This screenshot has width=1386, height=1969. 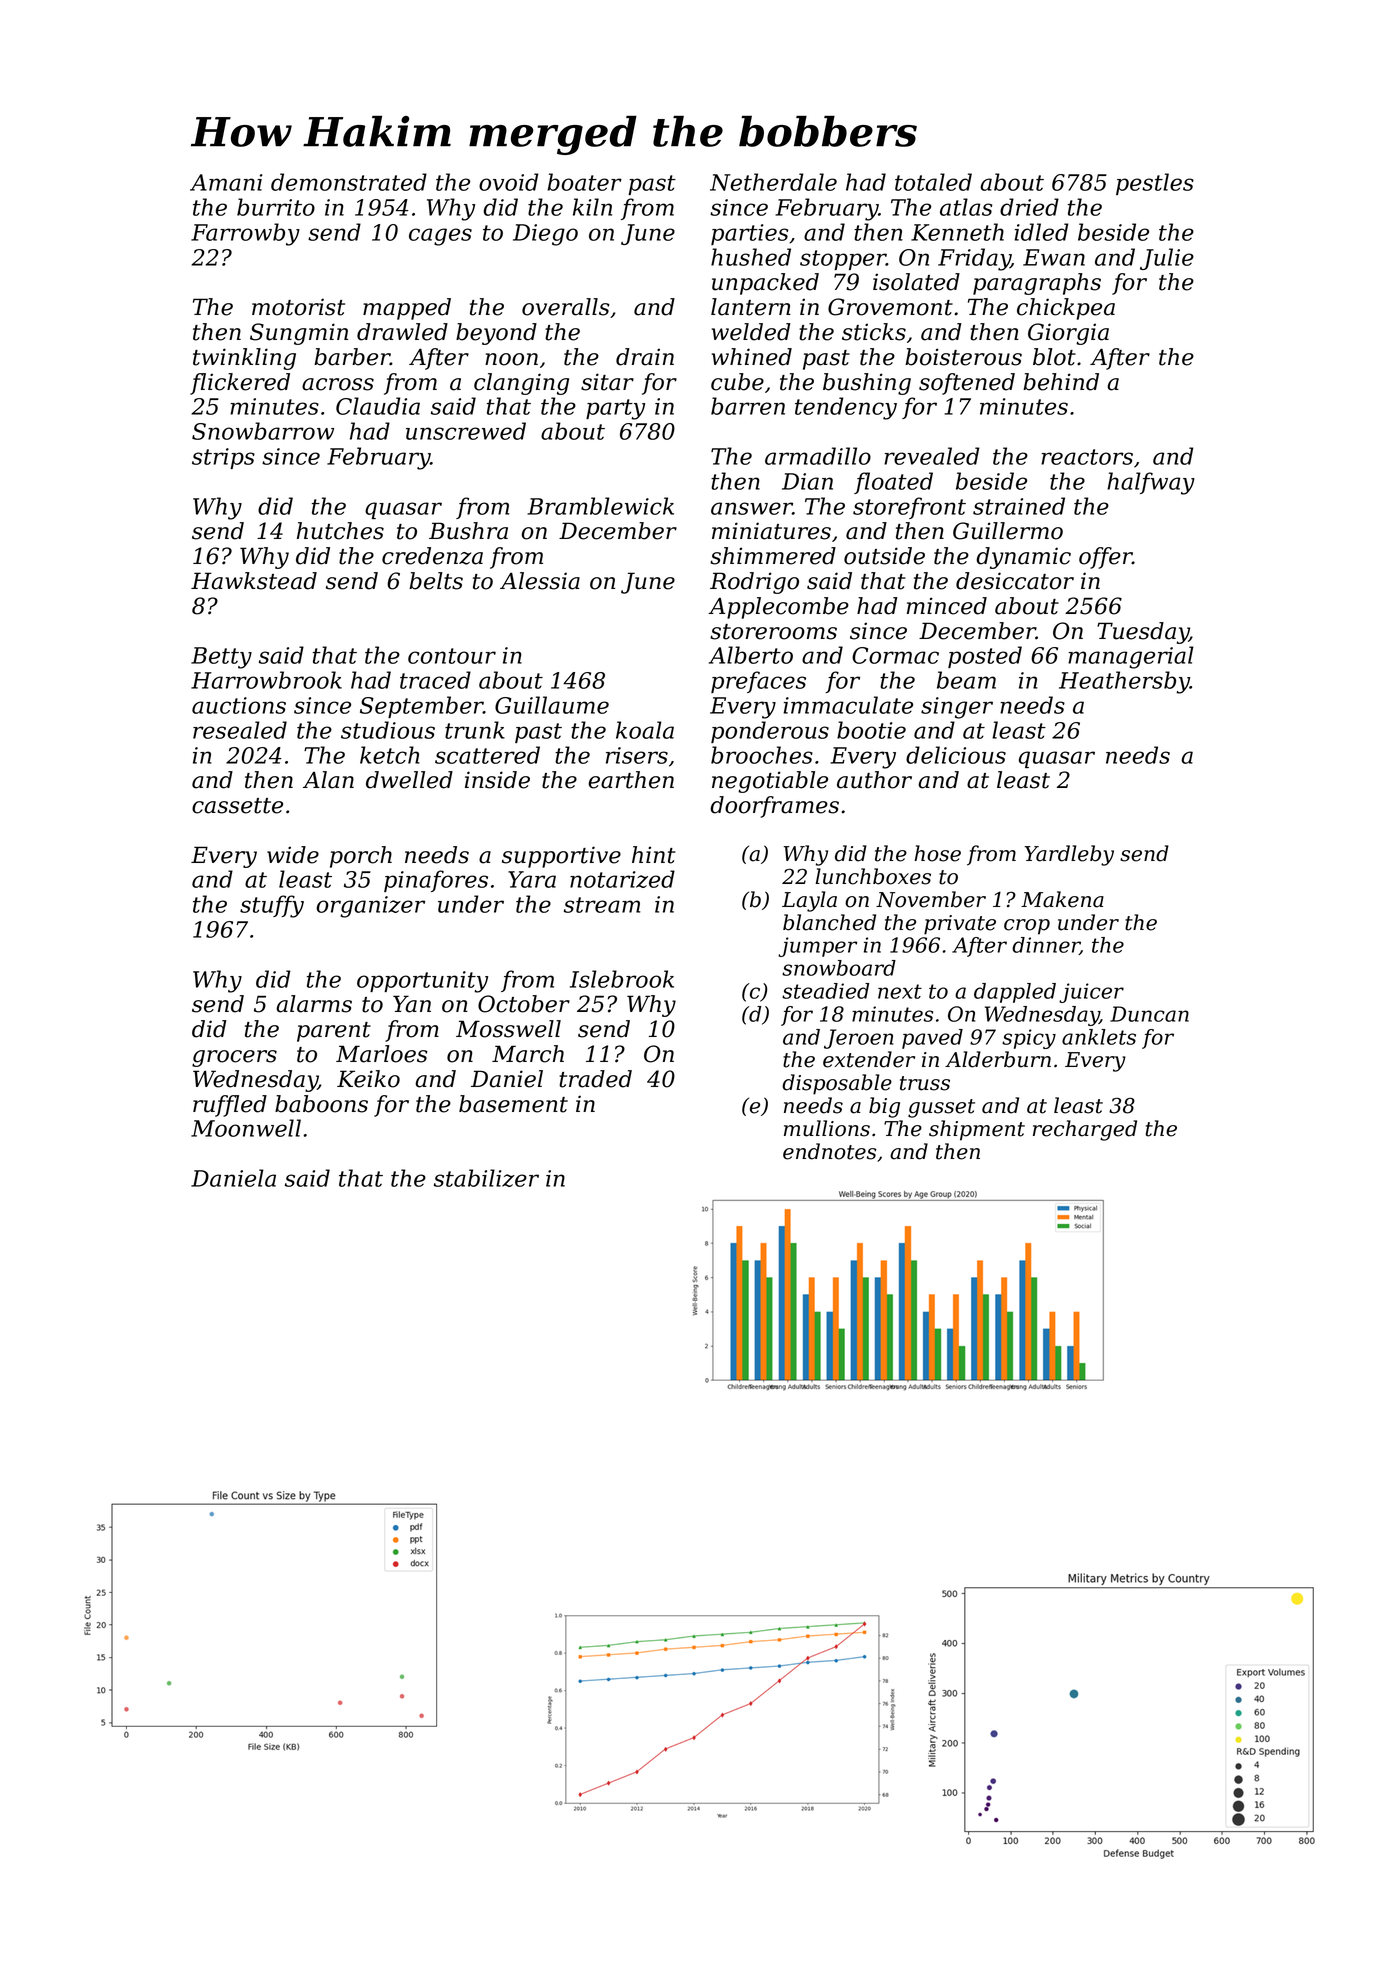 I want to click on reactors, so click(x=1087, y=457).
